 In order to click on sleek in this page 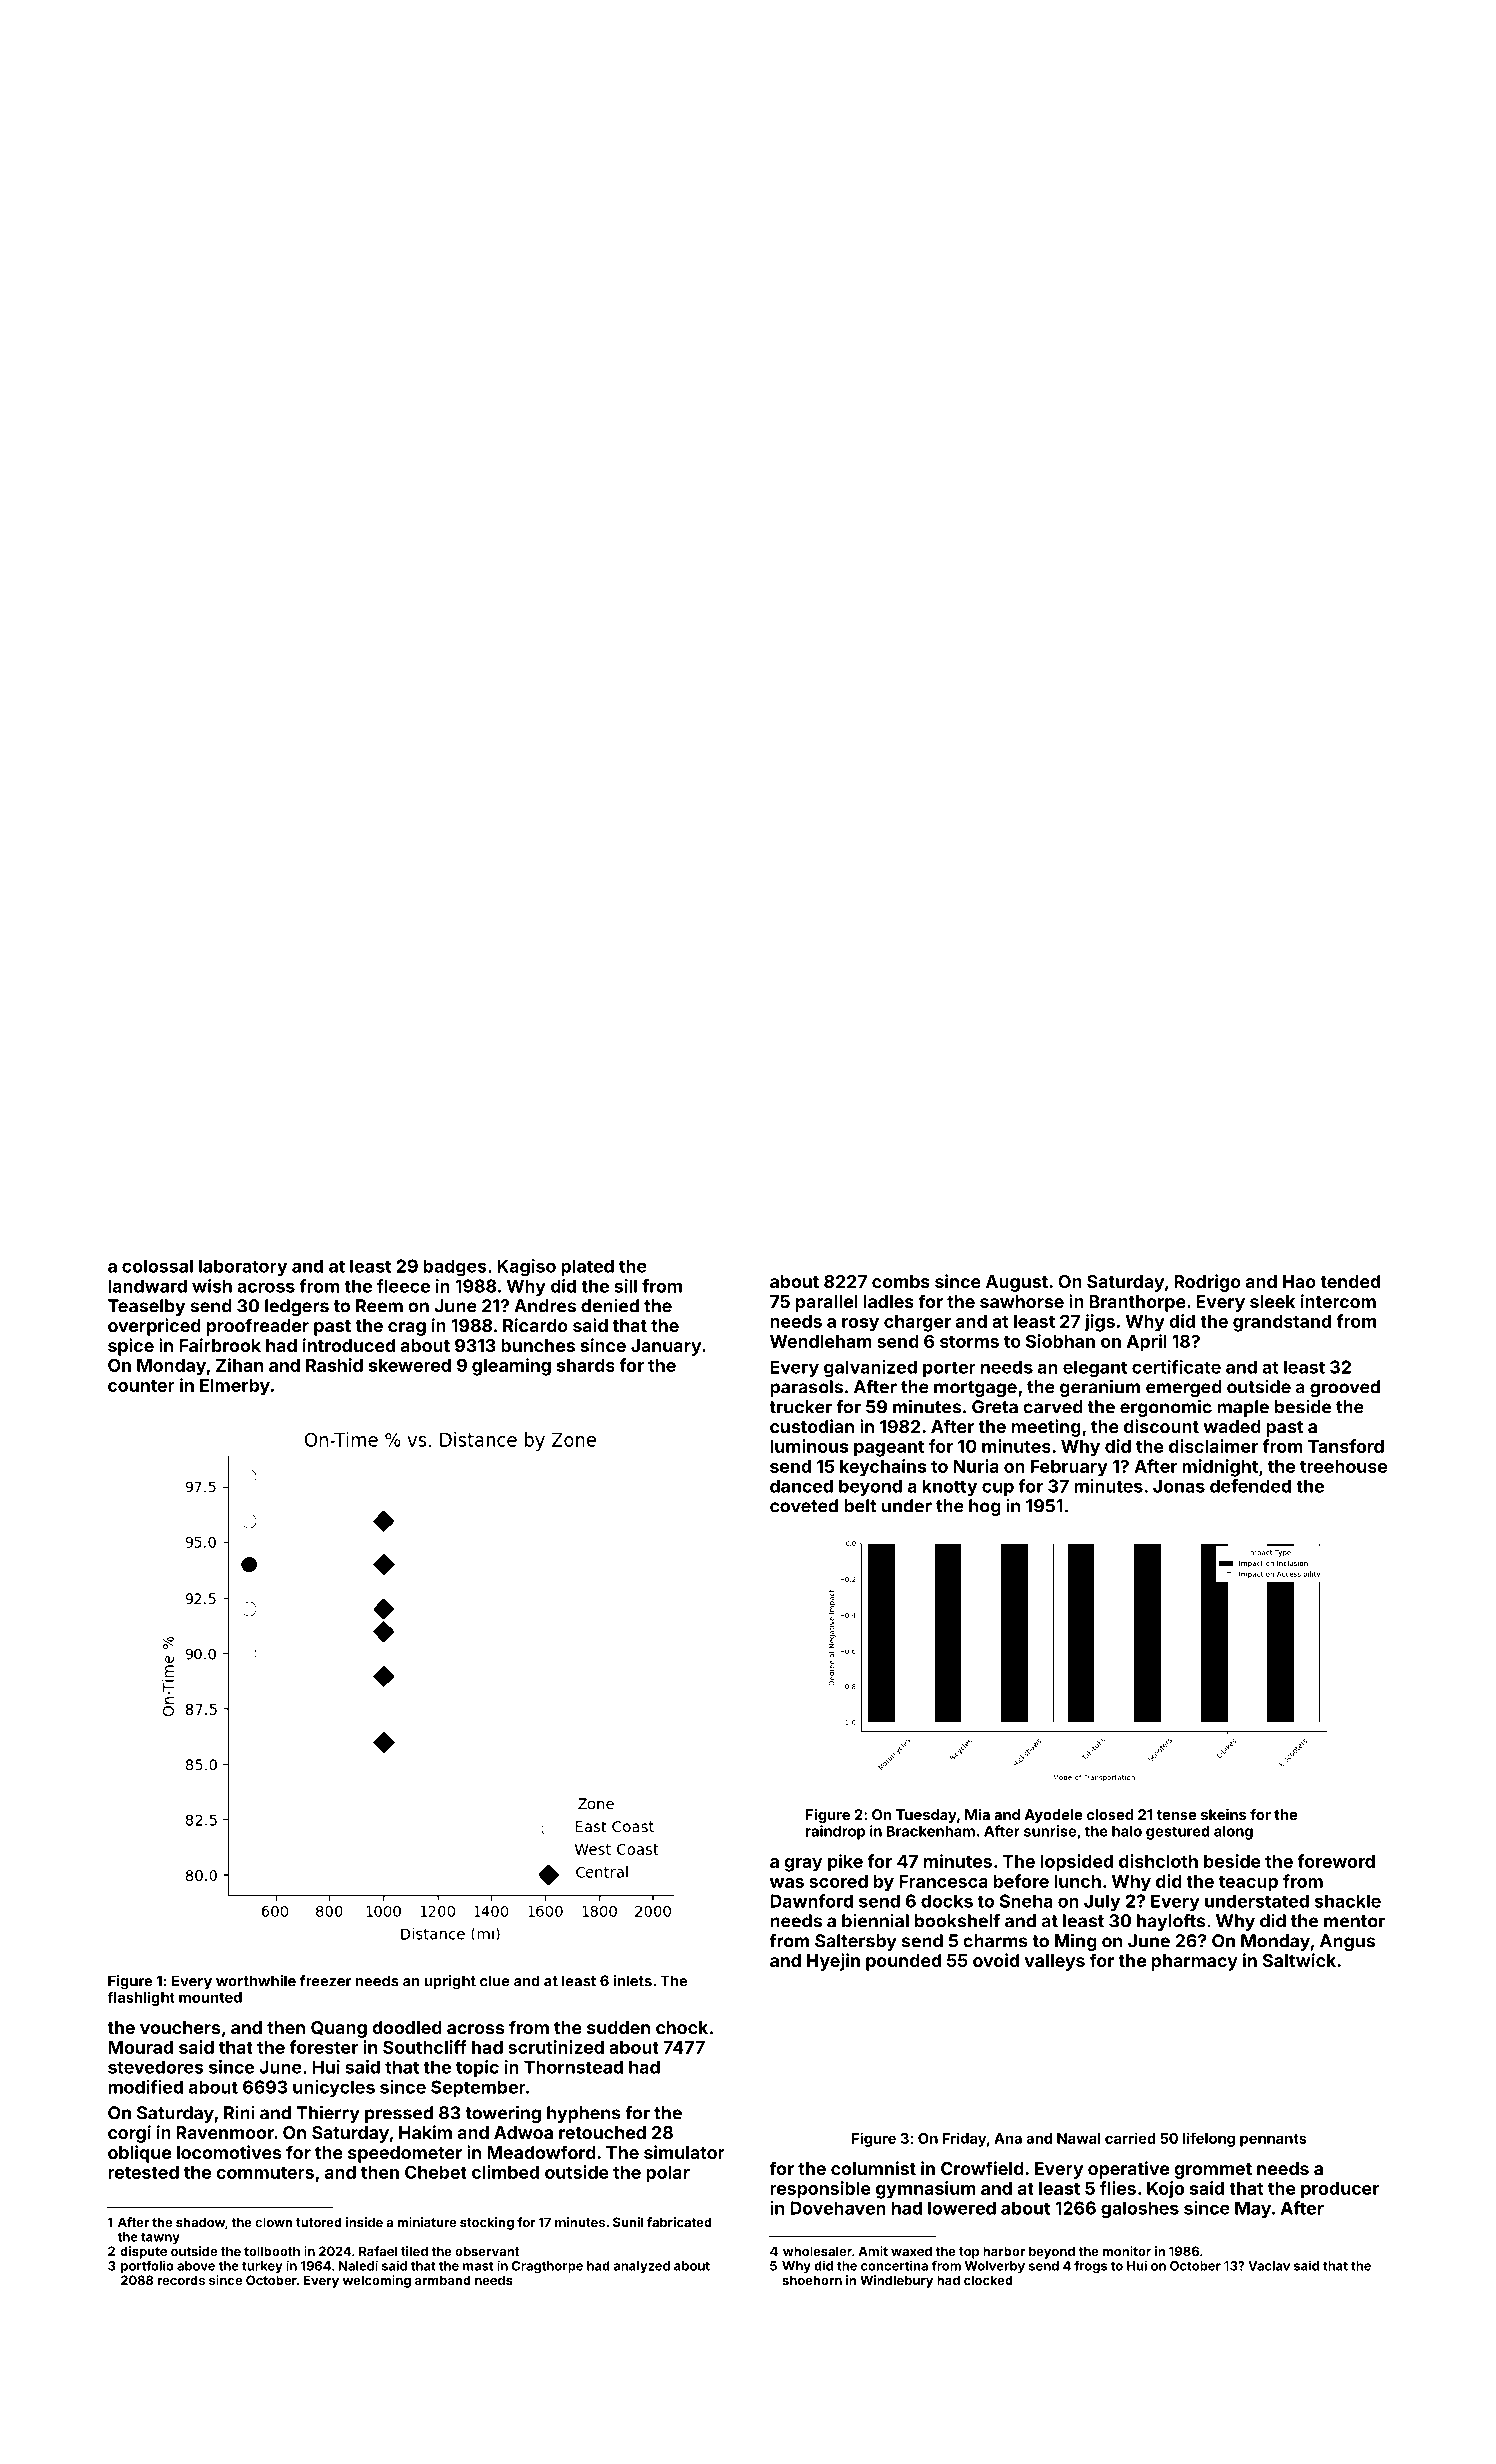, I will do `click(1272, 1301)`.
